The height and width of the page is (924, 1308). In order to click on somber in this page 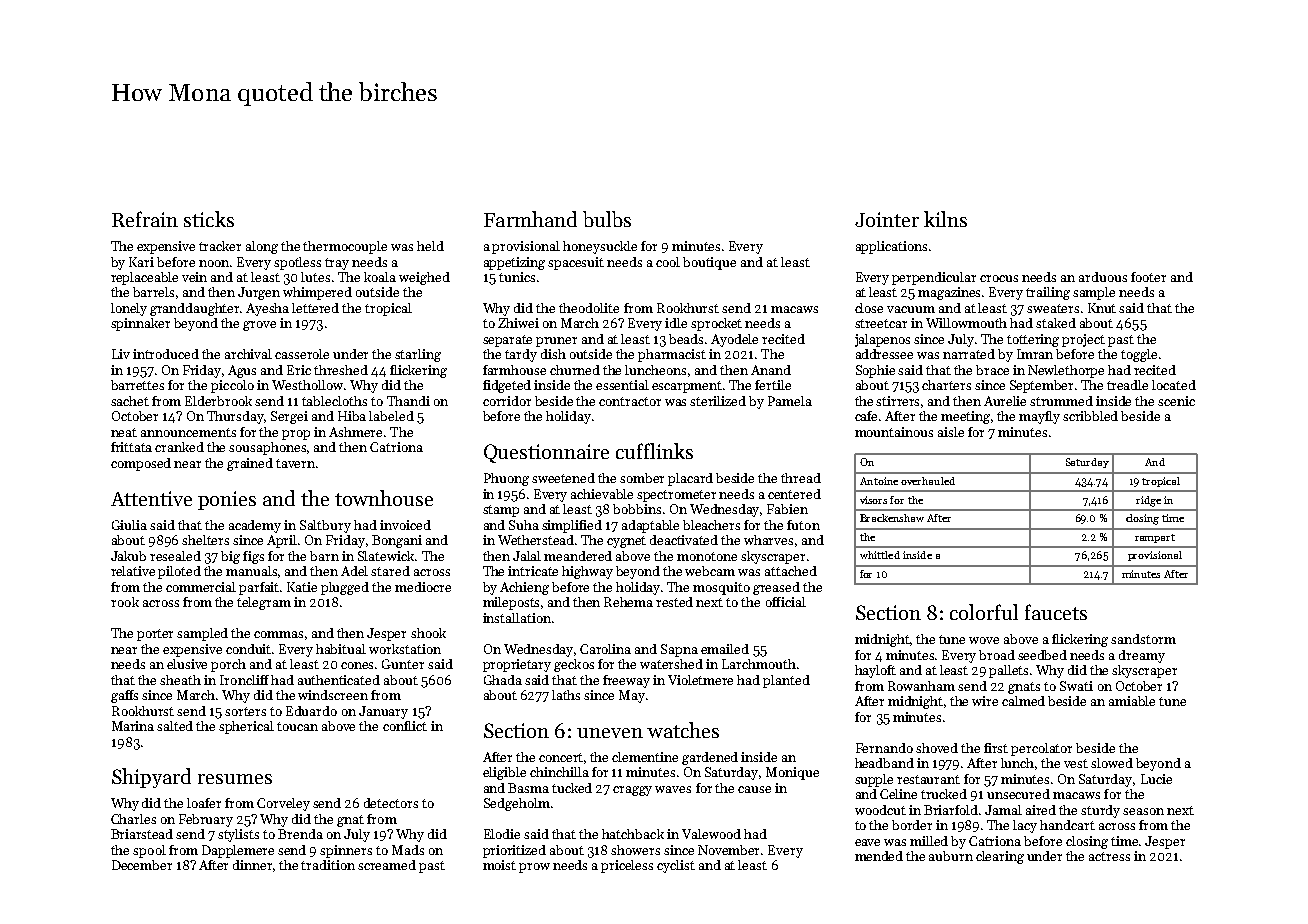, I will do `click(642, 478)`.
